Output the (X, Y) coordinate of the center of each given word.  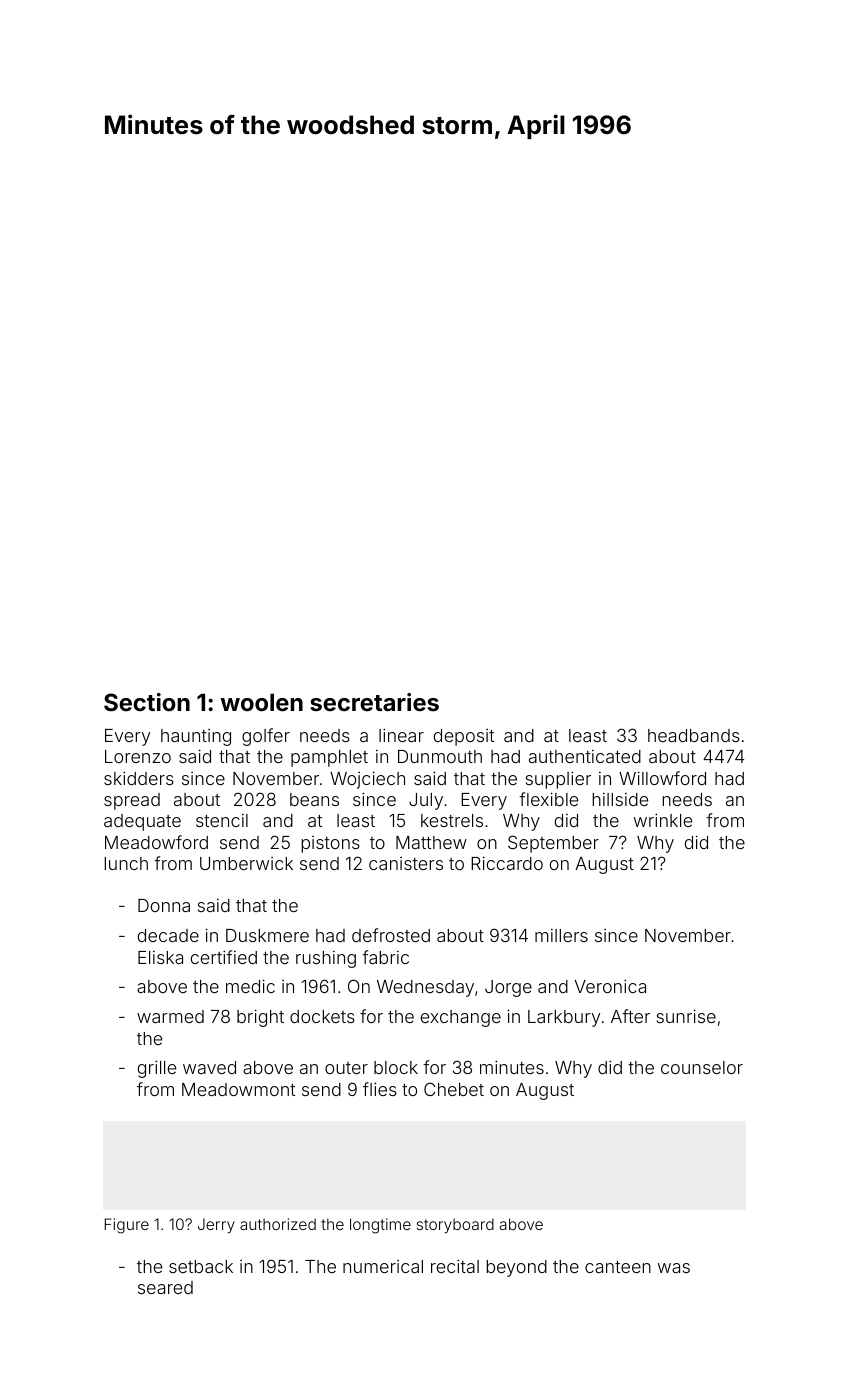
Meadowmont (238, 1089)
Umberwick (246, 863)
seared (165, 1287)
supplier (558, 780)
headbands (694, 735)
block (396, 1067)
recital (455, 1266)
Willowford (662, 778)
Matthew (431, 842)
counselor (702, 1067)
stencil (222, 820)
